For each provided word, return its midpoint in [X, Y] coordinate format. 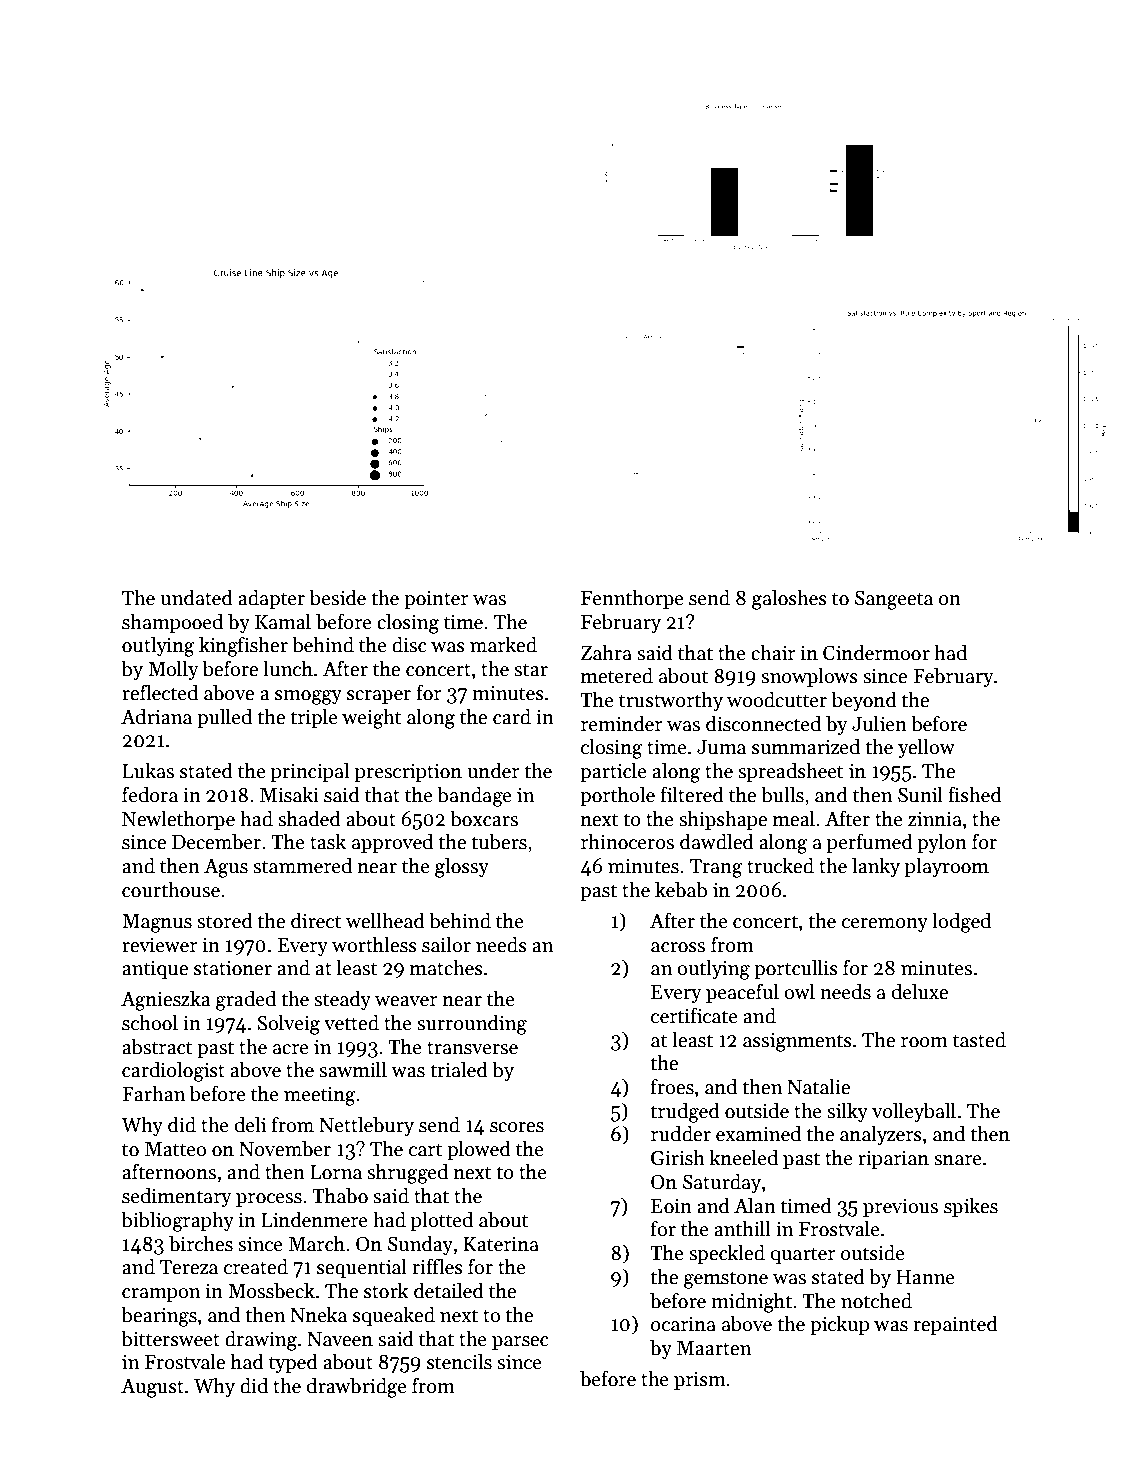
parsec [520, 1343]
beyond [864, 701]
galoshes [789, 599]
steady [342, 1000]
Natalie [818, 1086]
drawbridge [357, 1387]
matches [446, 967]
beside [338, 597]
